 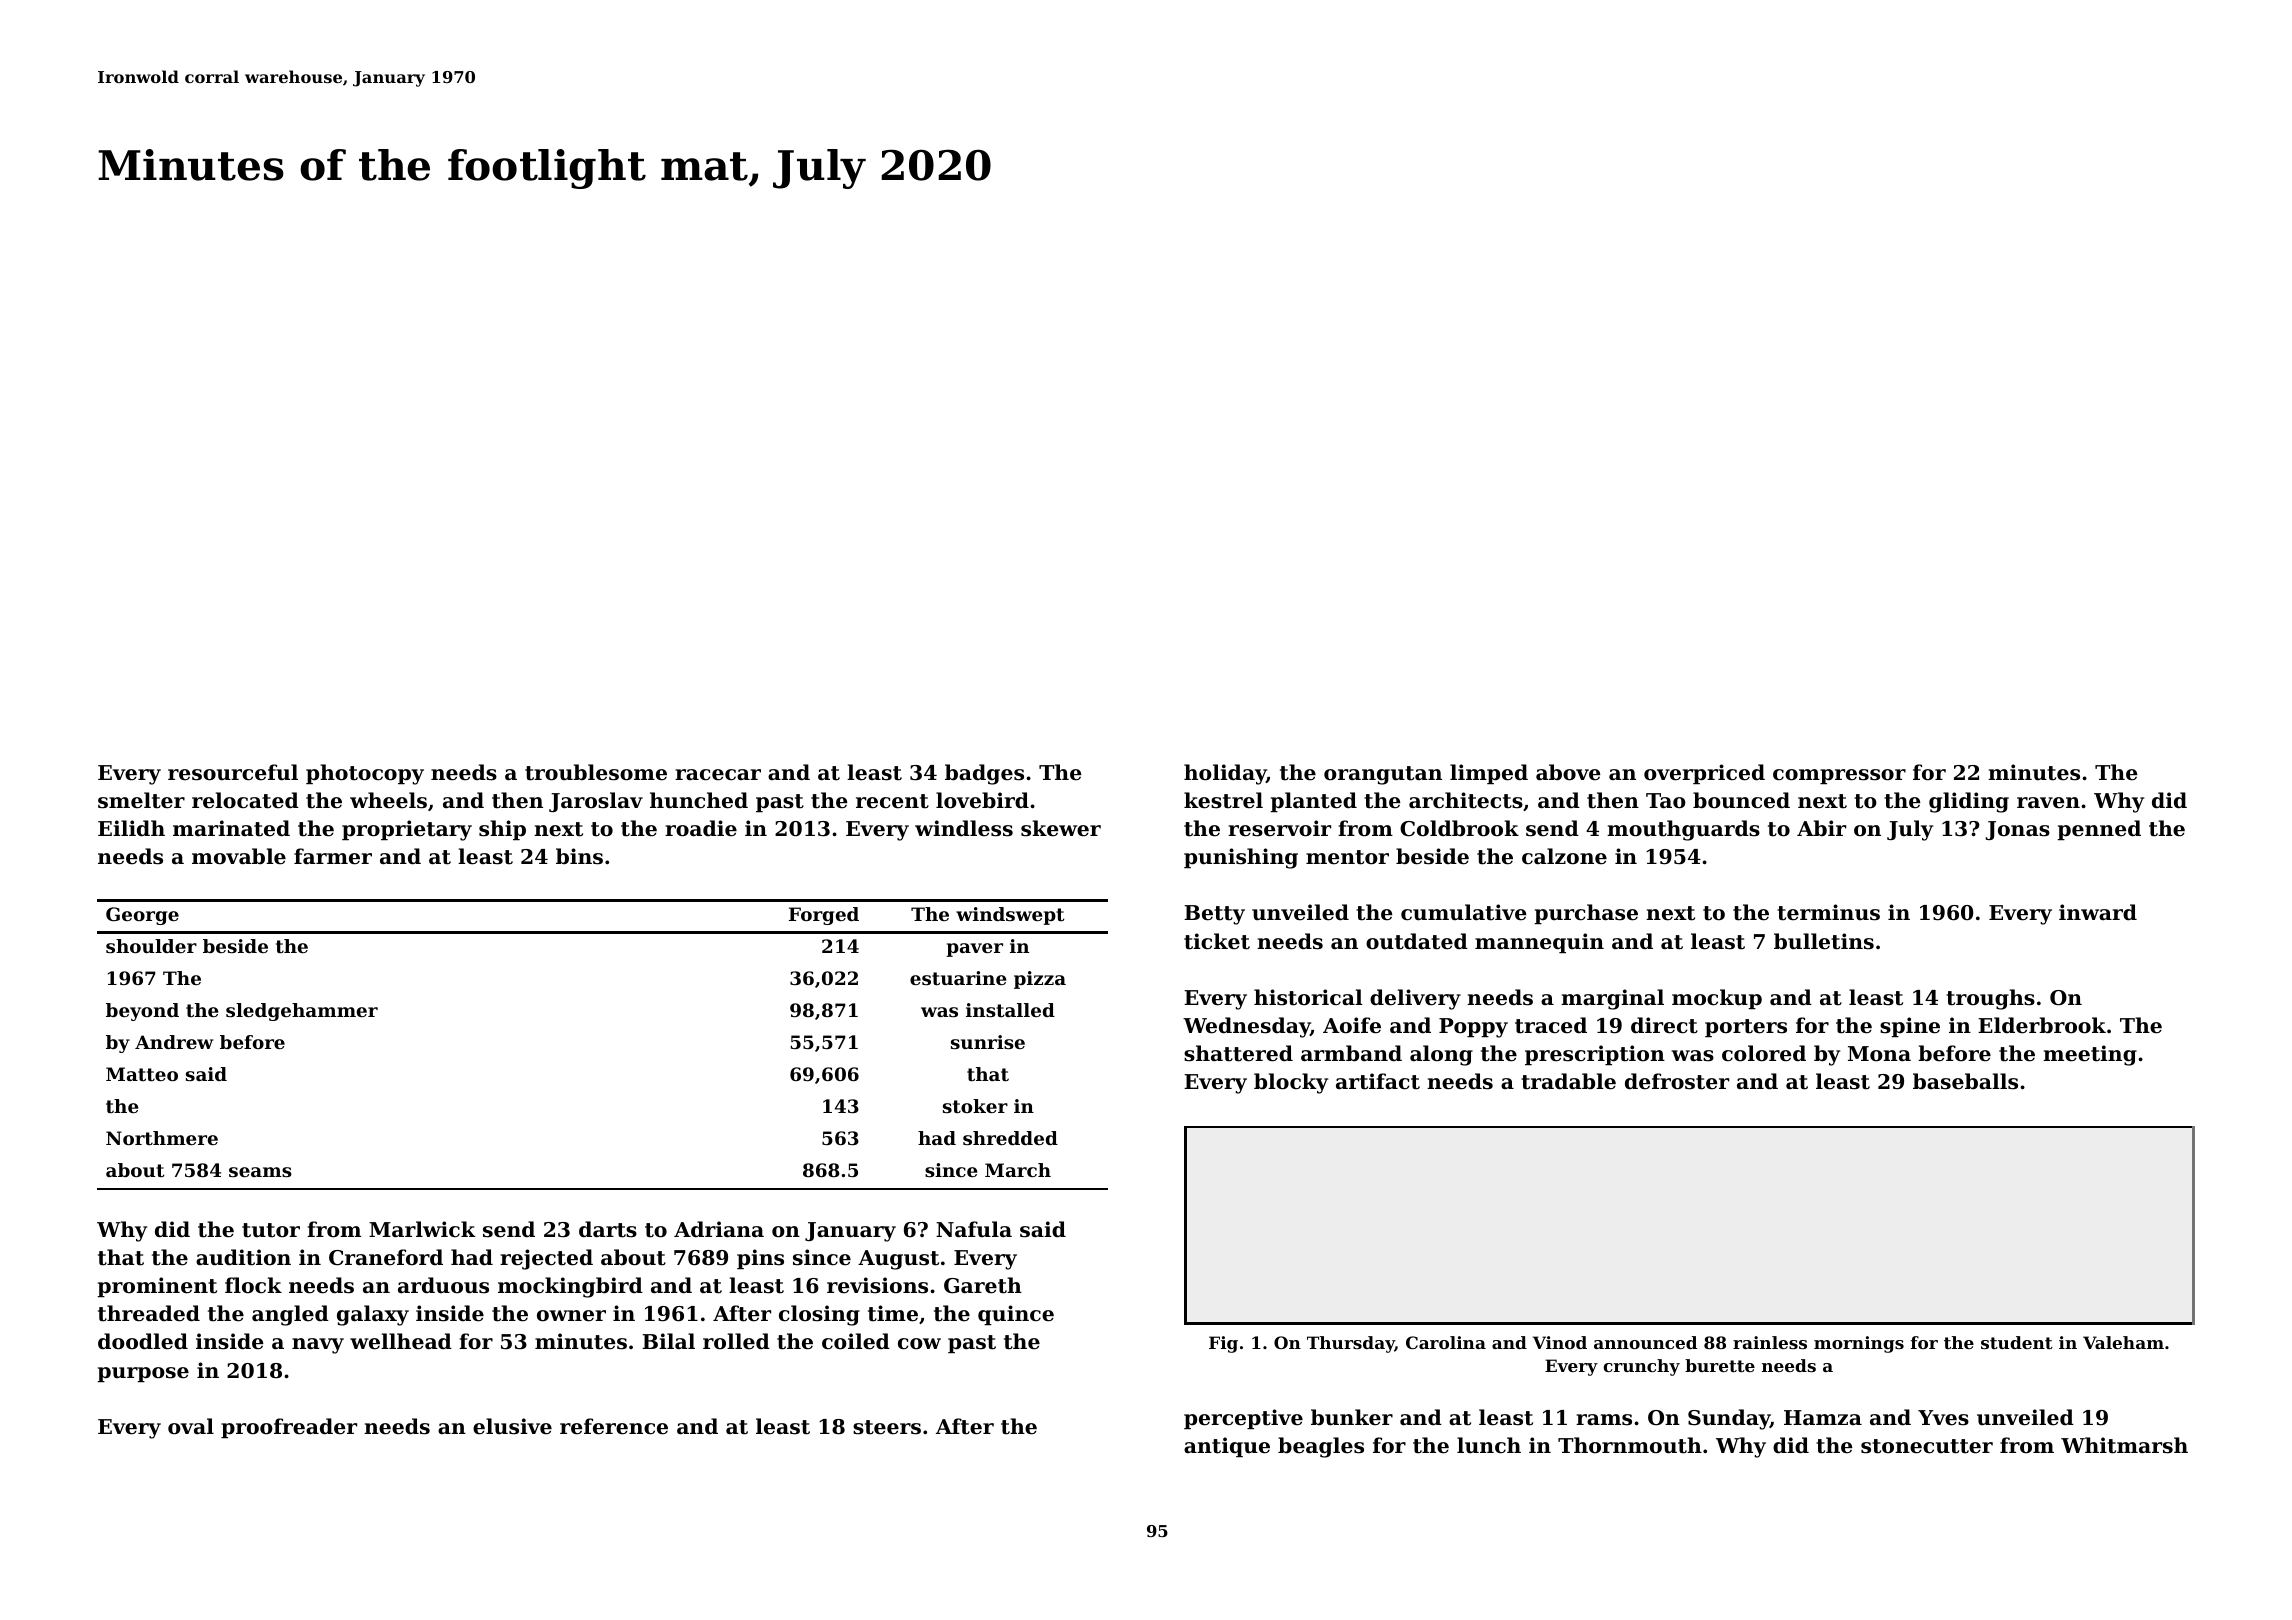 I want to click on proofreader, so click(x=289, y=1428).
